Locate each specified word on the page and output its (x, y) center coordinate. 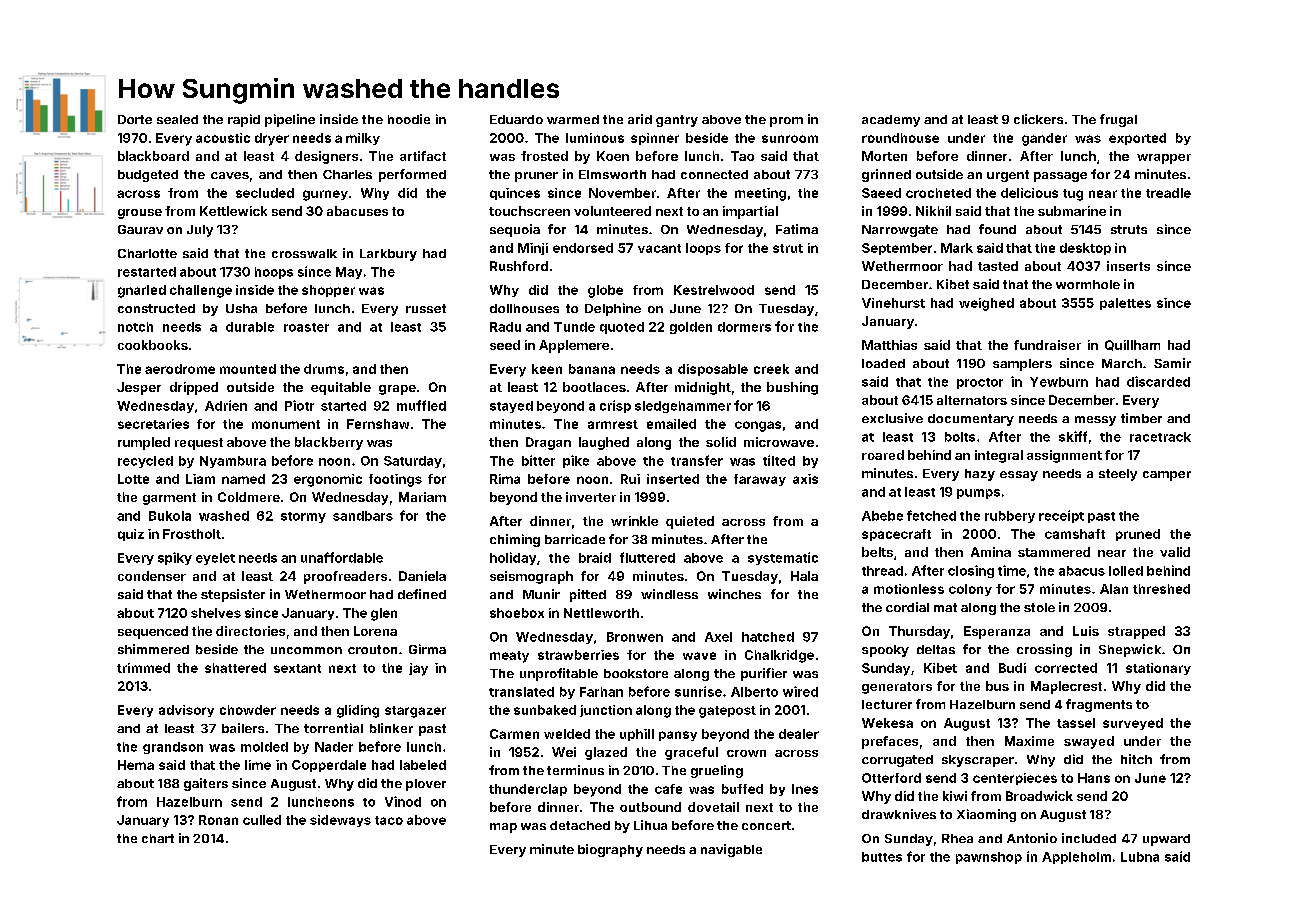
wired (800, 691)
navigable (731, 850)
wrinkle (634, 521)
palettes (1125, 304)
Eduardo (516, 119)
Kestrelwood (714, 290)
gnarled (142, 291)
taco (389, 820)
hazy (980, 475)
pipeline (290, 120)
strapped (1136, 632)
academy (891, 121)
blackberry (329, 443)
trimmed (143, 668)
